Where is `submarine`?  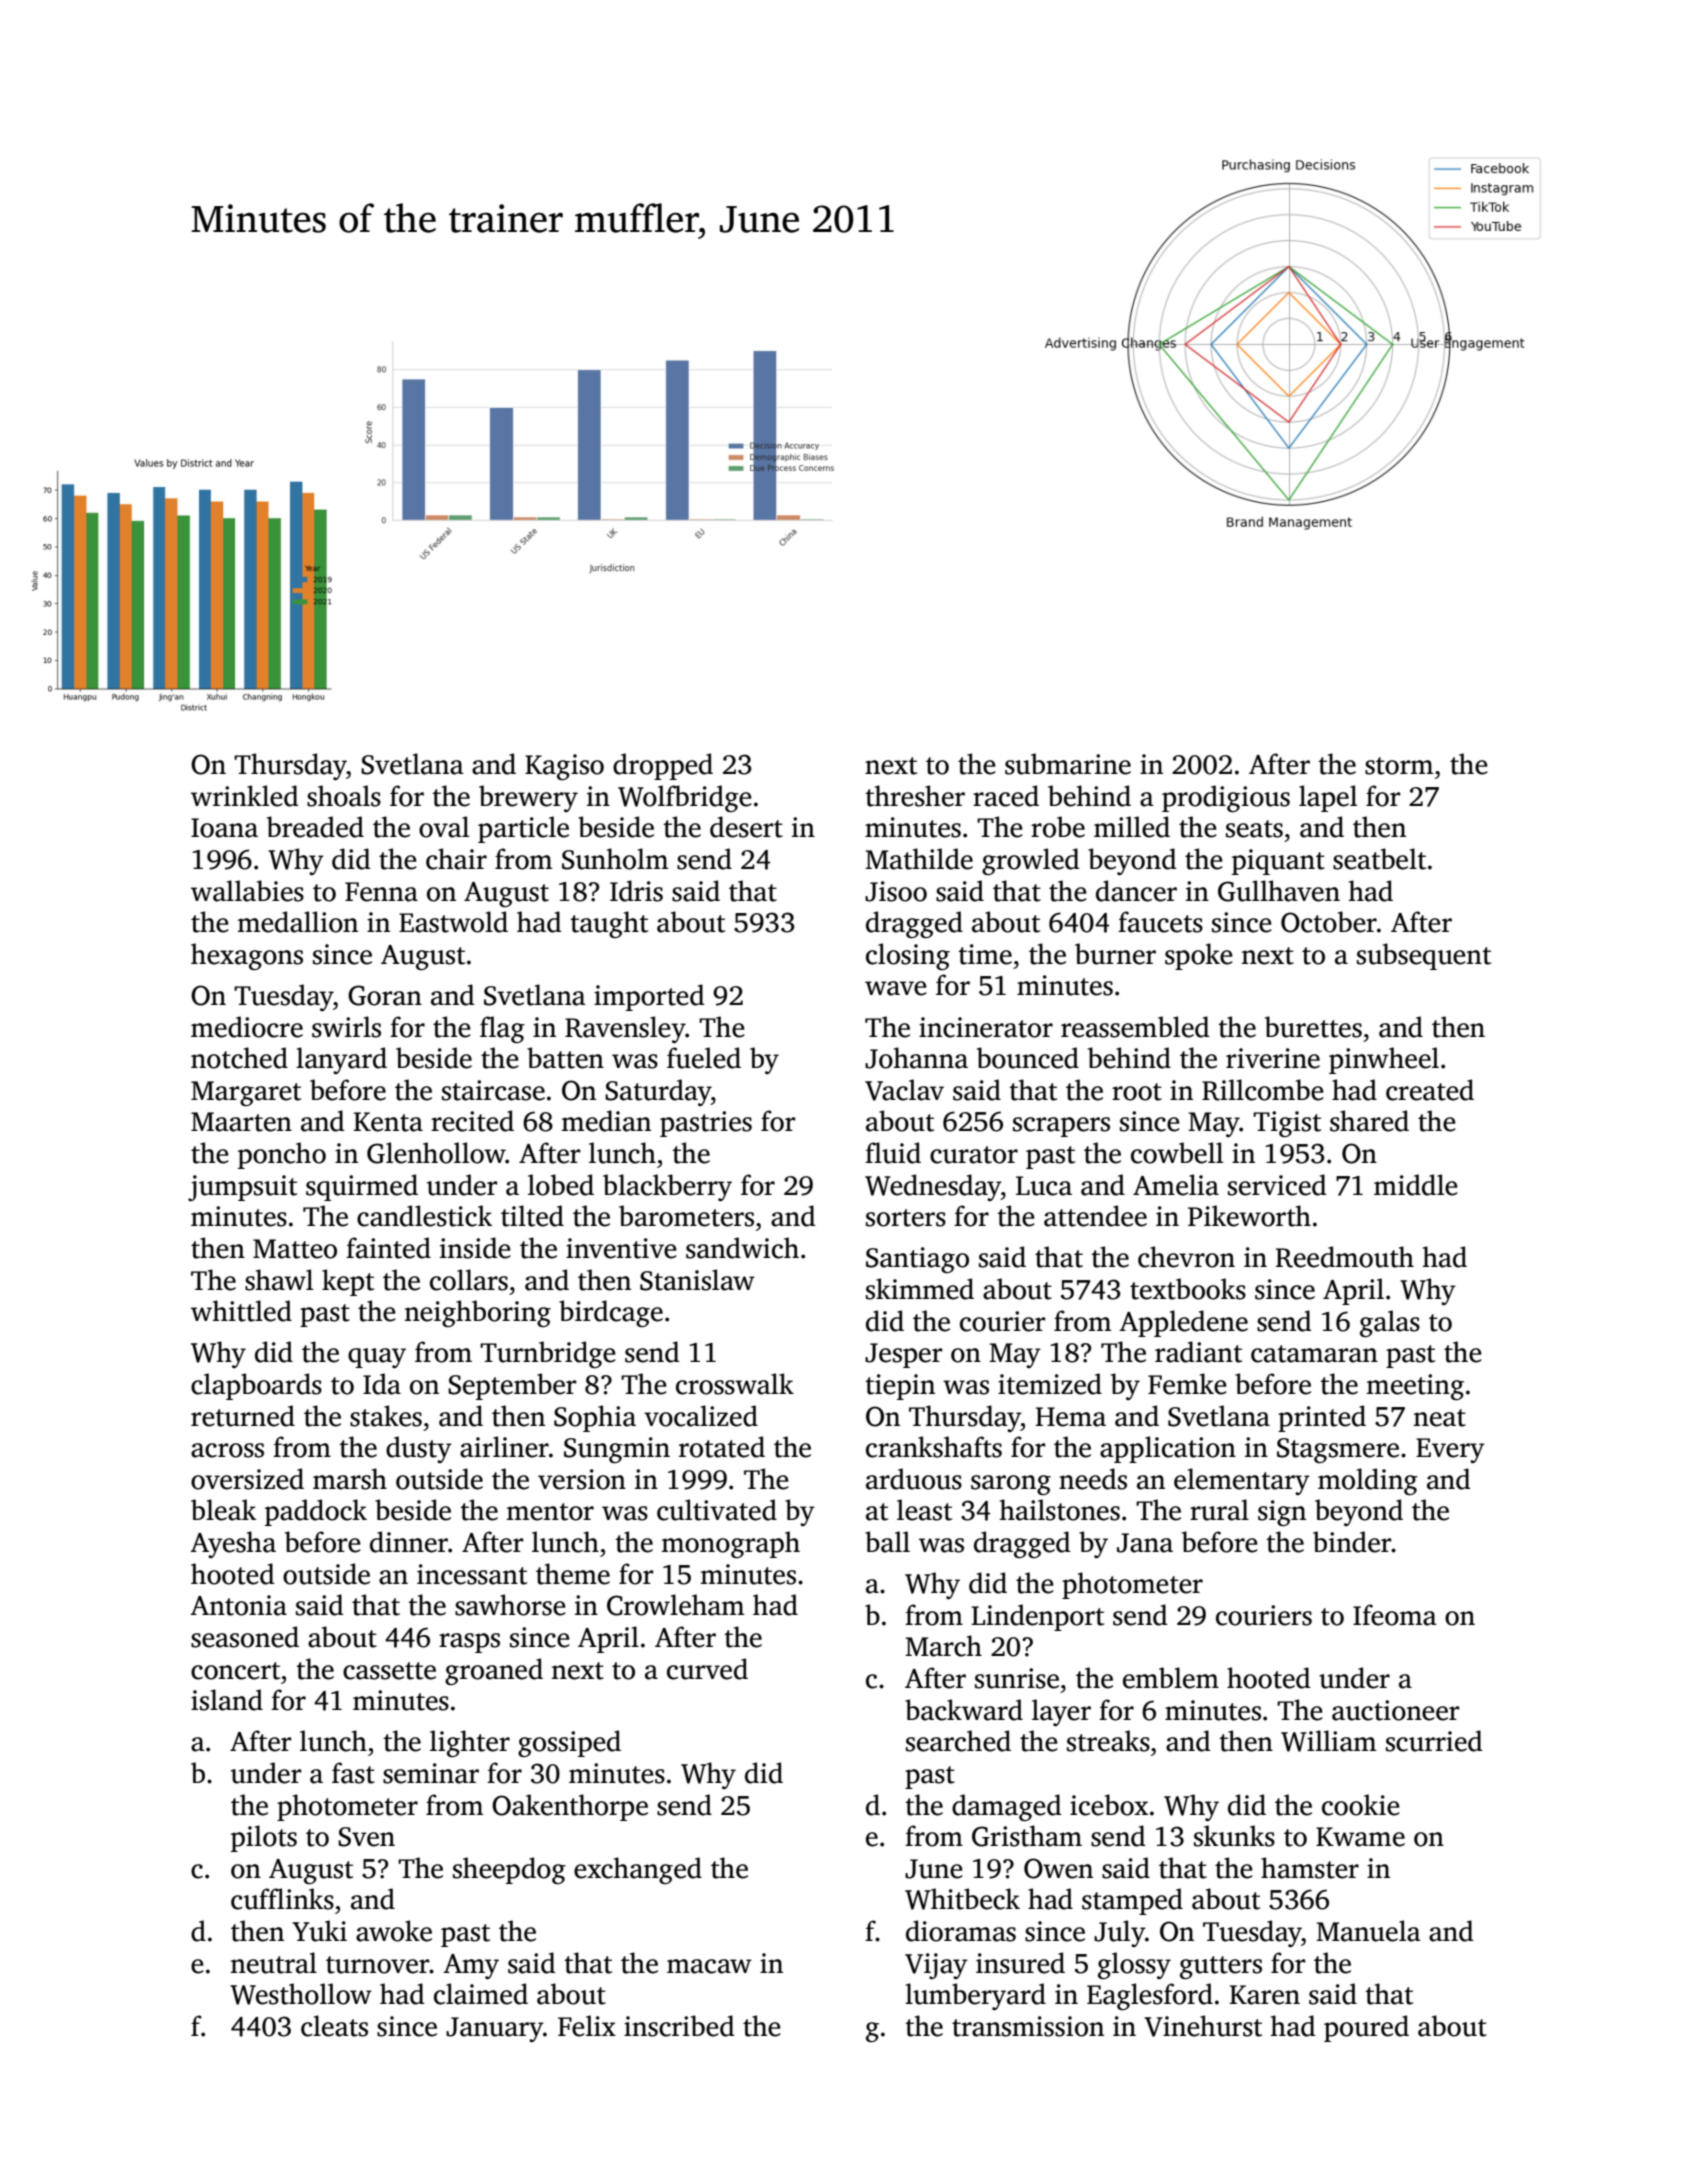
submarine is located at coordinates (1068, 764).
